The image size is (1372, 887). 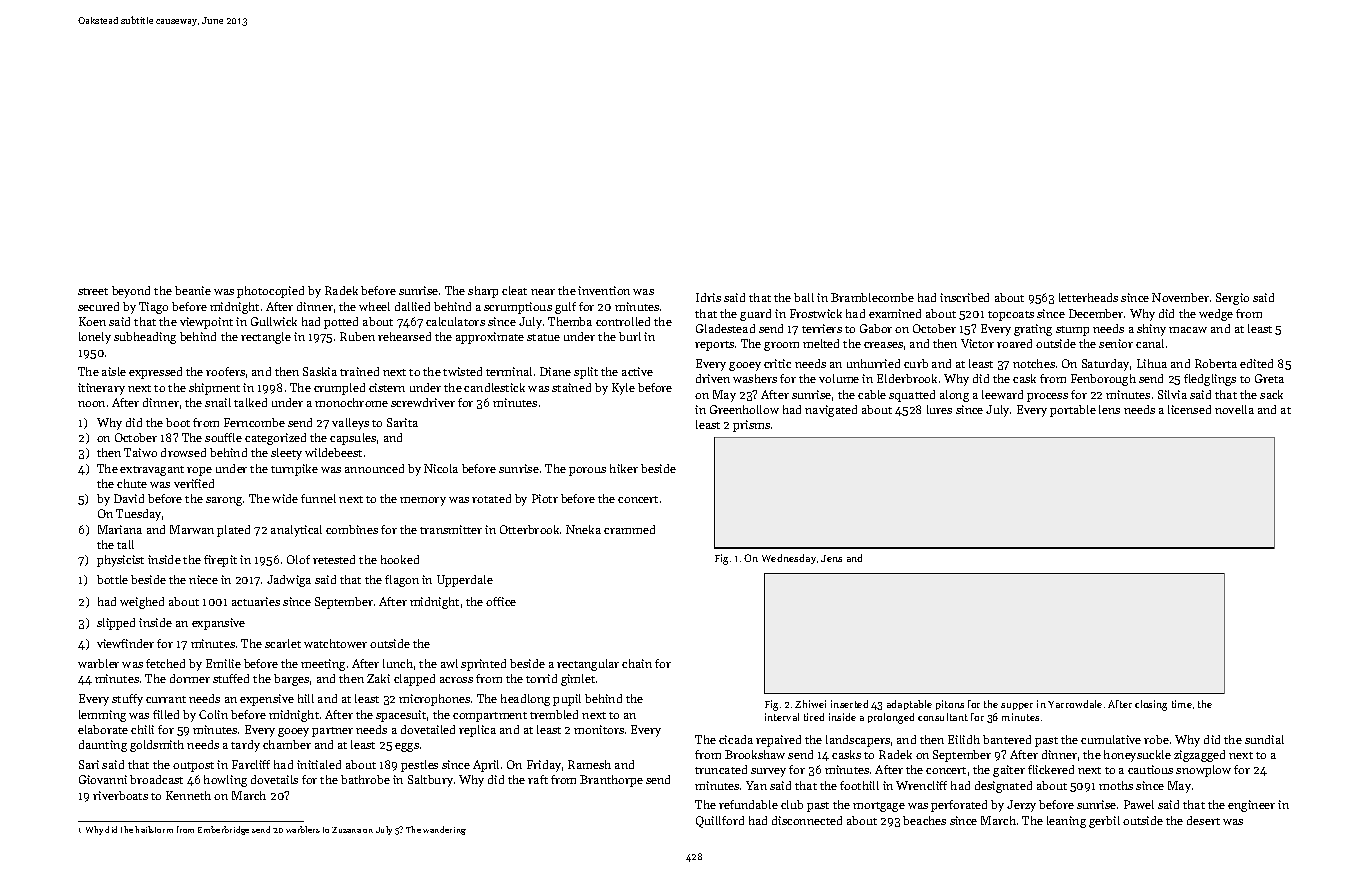 I want to click on Taiwo, so click(x=140, y=452).
